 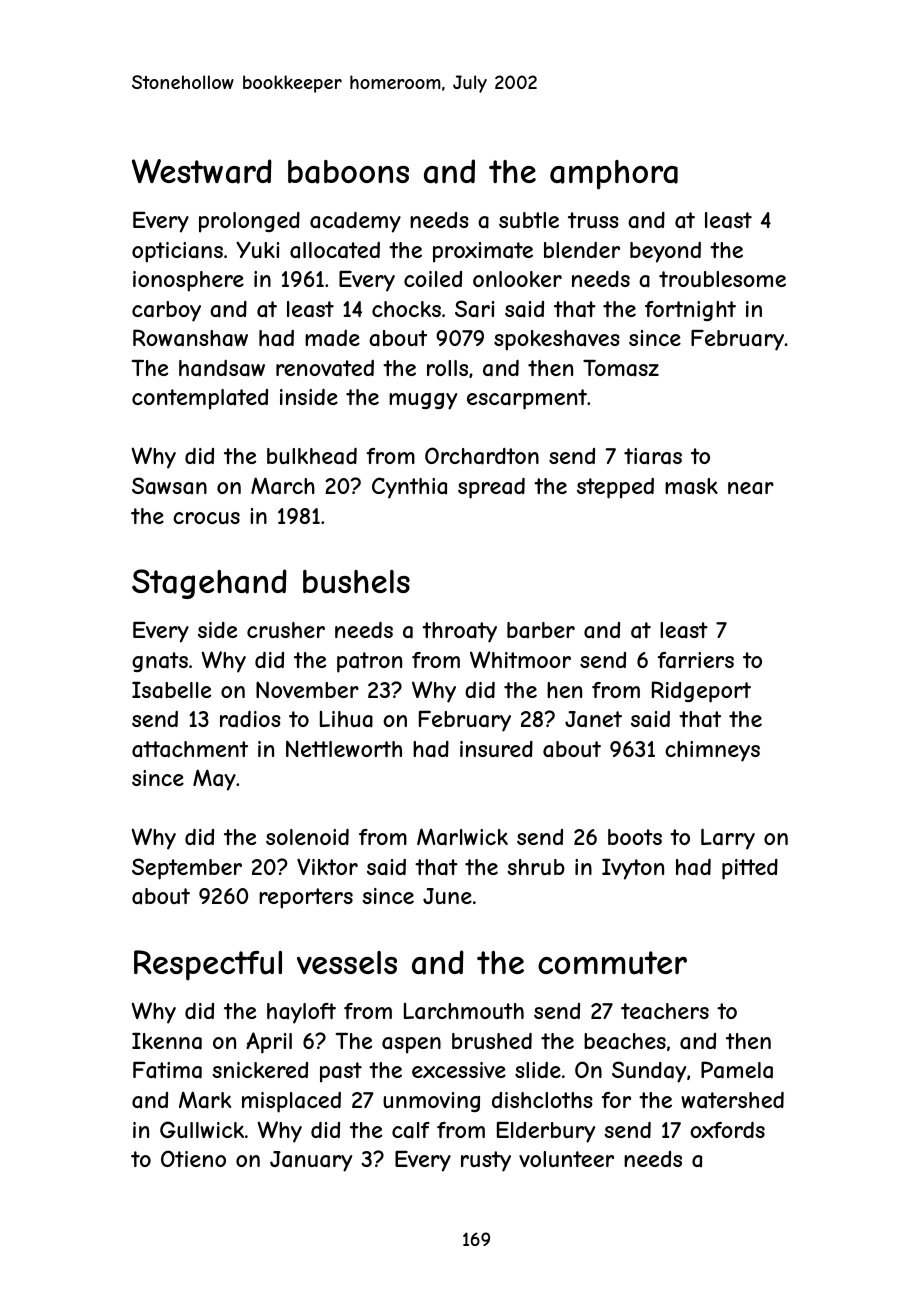 What do you see at coordinates (348, 172) in the screenshot?
I see `baboons` at bounding box center [348, 172].
